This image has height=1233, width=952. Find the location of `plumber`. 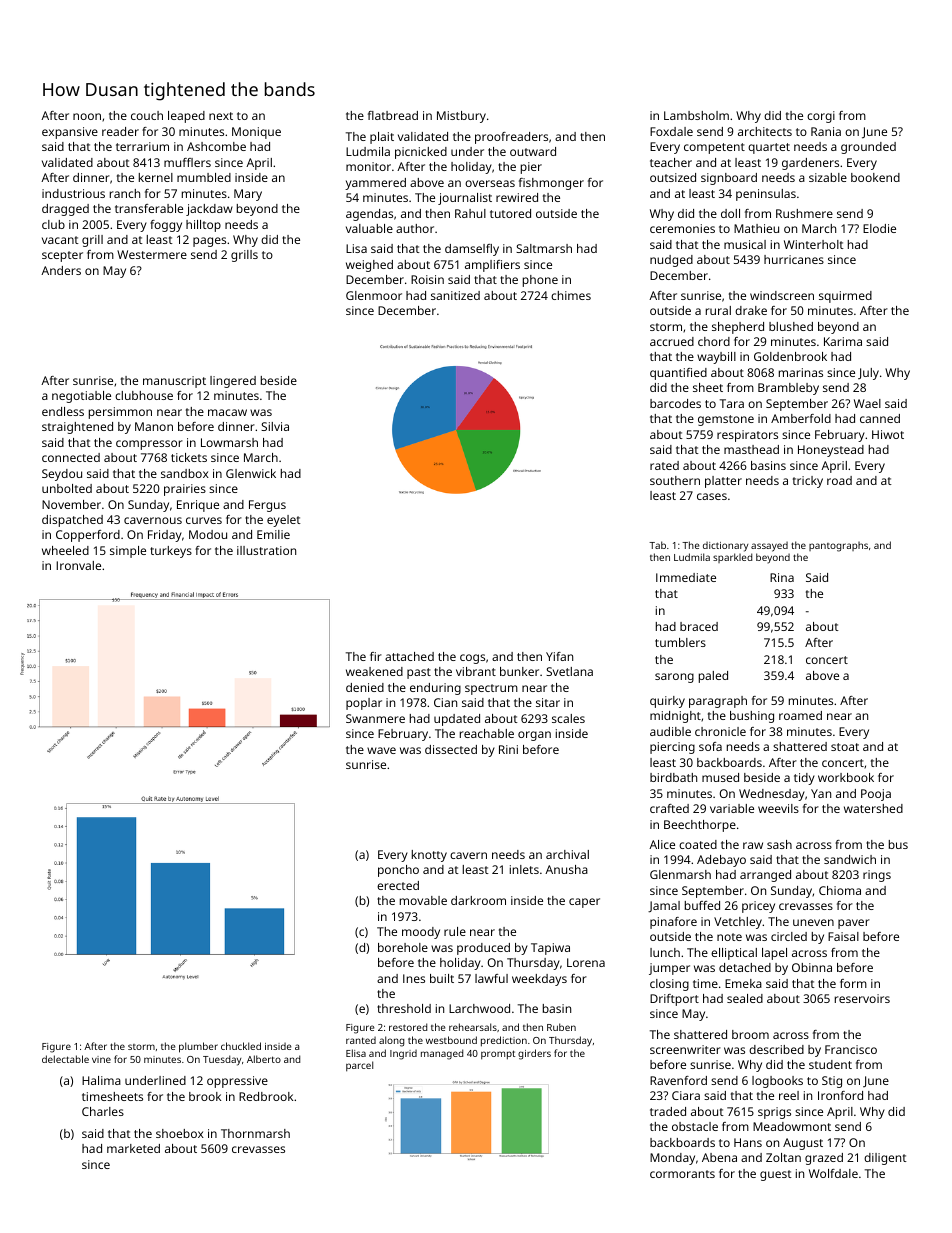

plumber is located at coordinates (198, 1047).
